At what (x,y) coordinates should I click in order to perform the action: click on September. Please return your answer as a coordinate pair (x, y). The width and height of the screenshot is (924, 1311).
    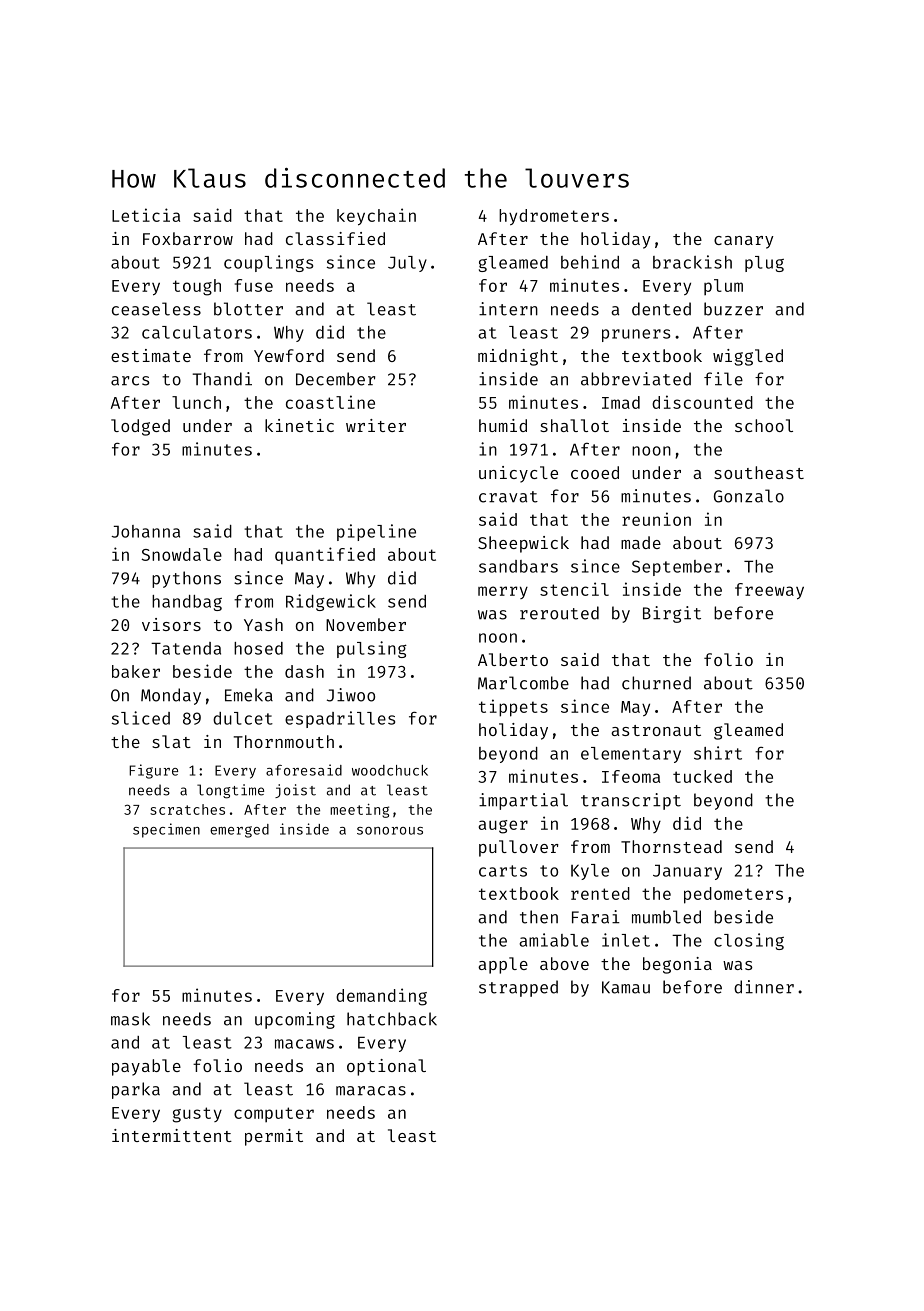
    Looking at the image, I should click on (677, 568).
